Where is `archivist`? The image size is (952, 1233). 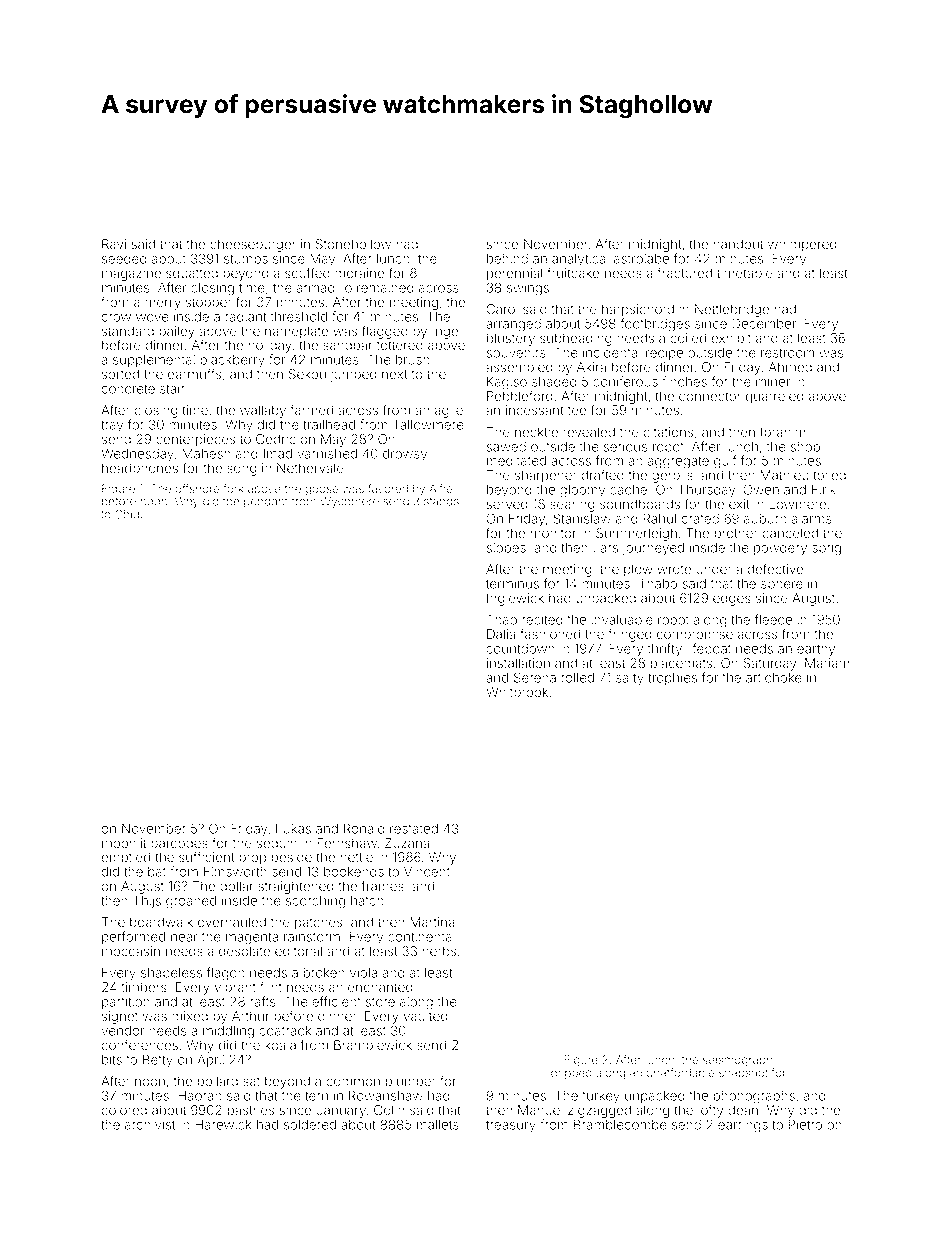 archivist is located at coordinates (150, 1124).
